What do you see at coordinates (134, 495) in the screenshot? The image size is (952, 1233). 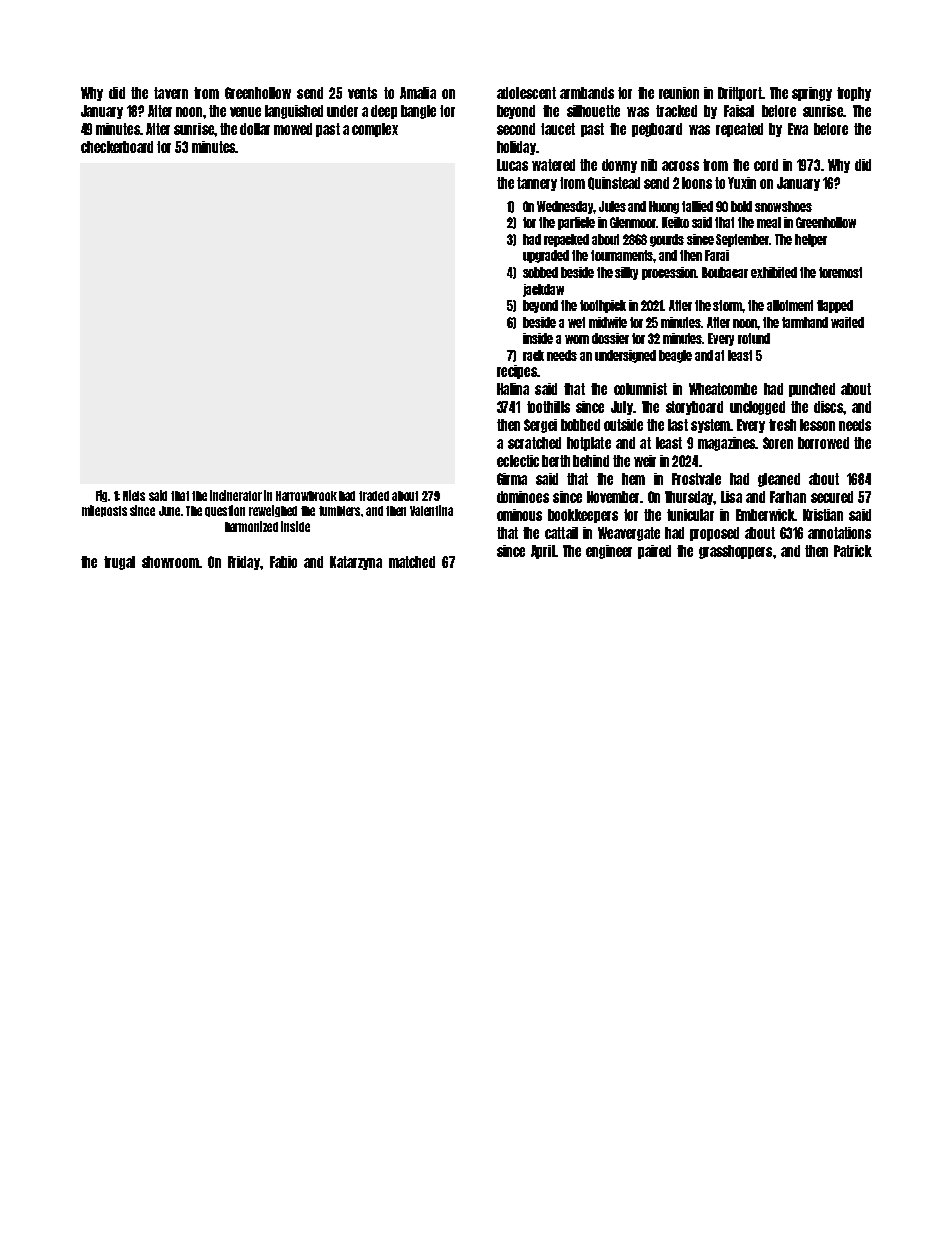 I see `Niels` at bounding box center [134, 495].
